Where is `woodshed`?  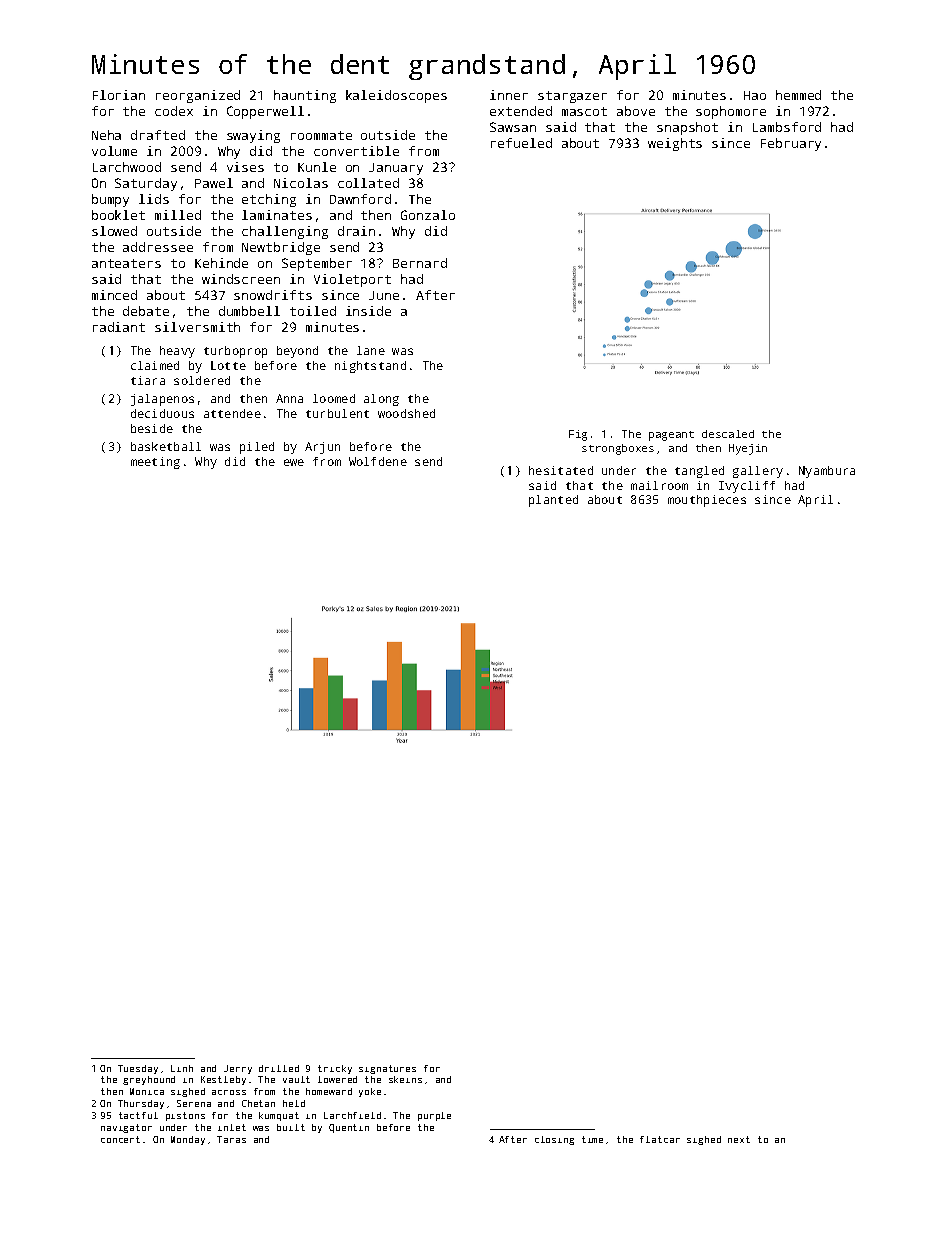
woodshed is located at coordinates (406, 413).
